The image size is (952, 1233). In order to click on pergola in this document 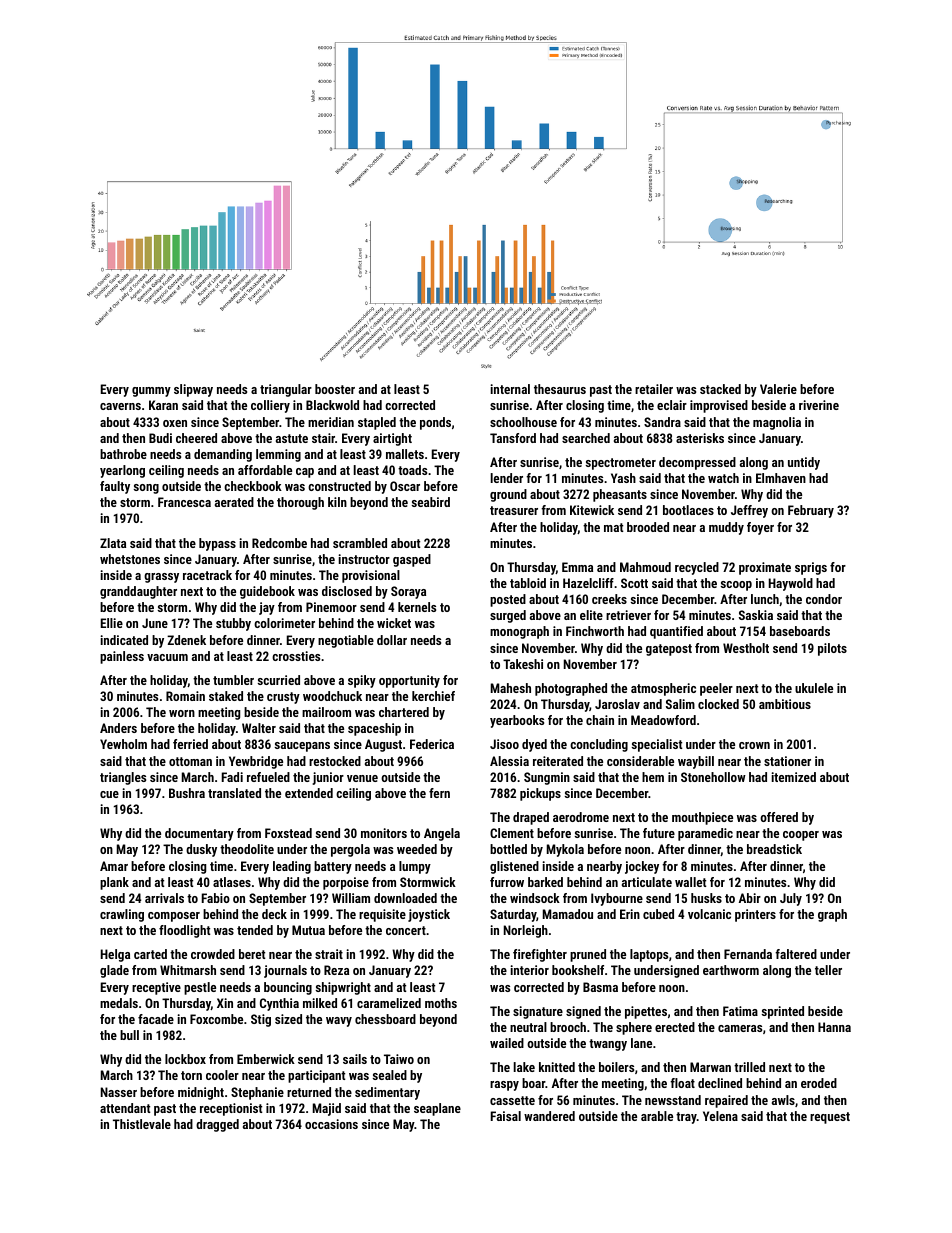, I will do `click(350, 850)`.
